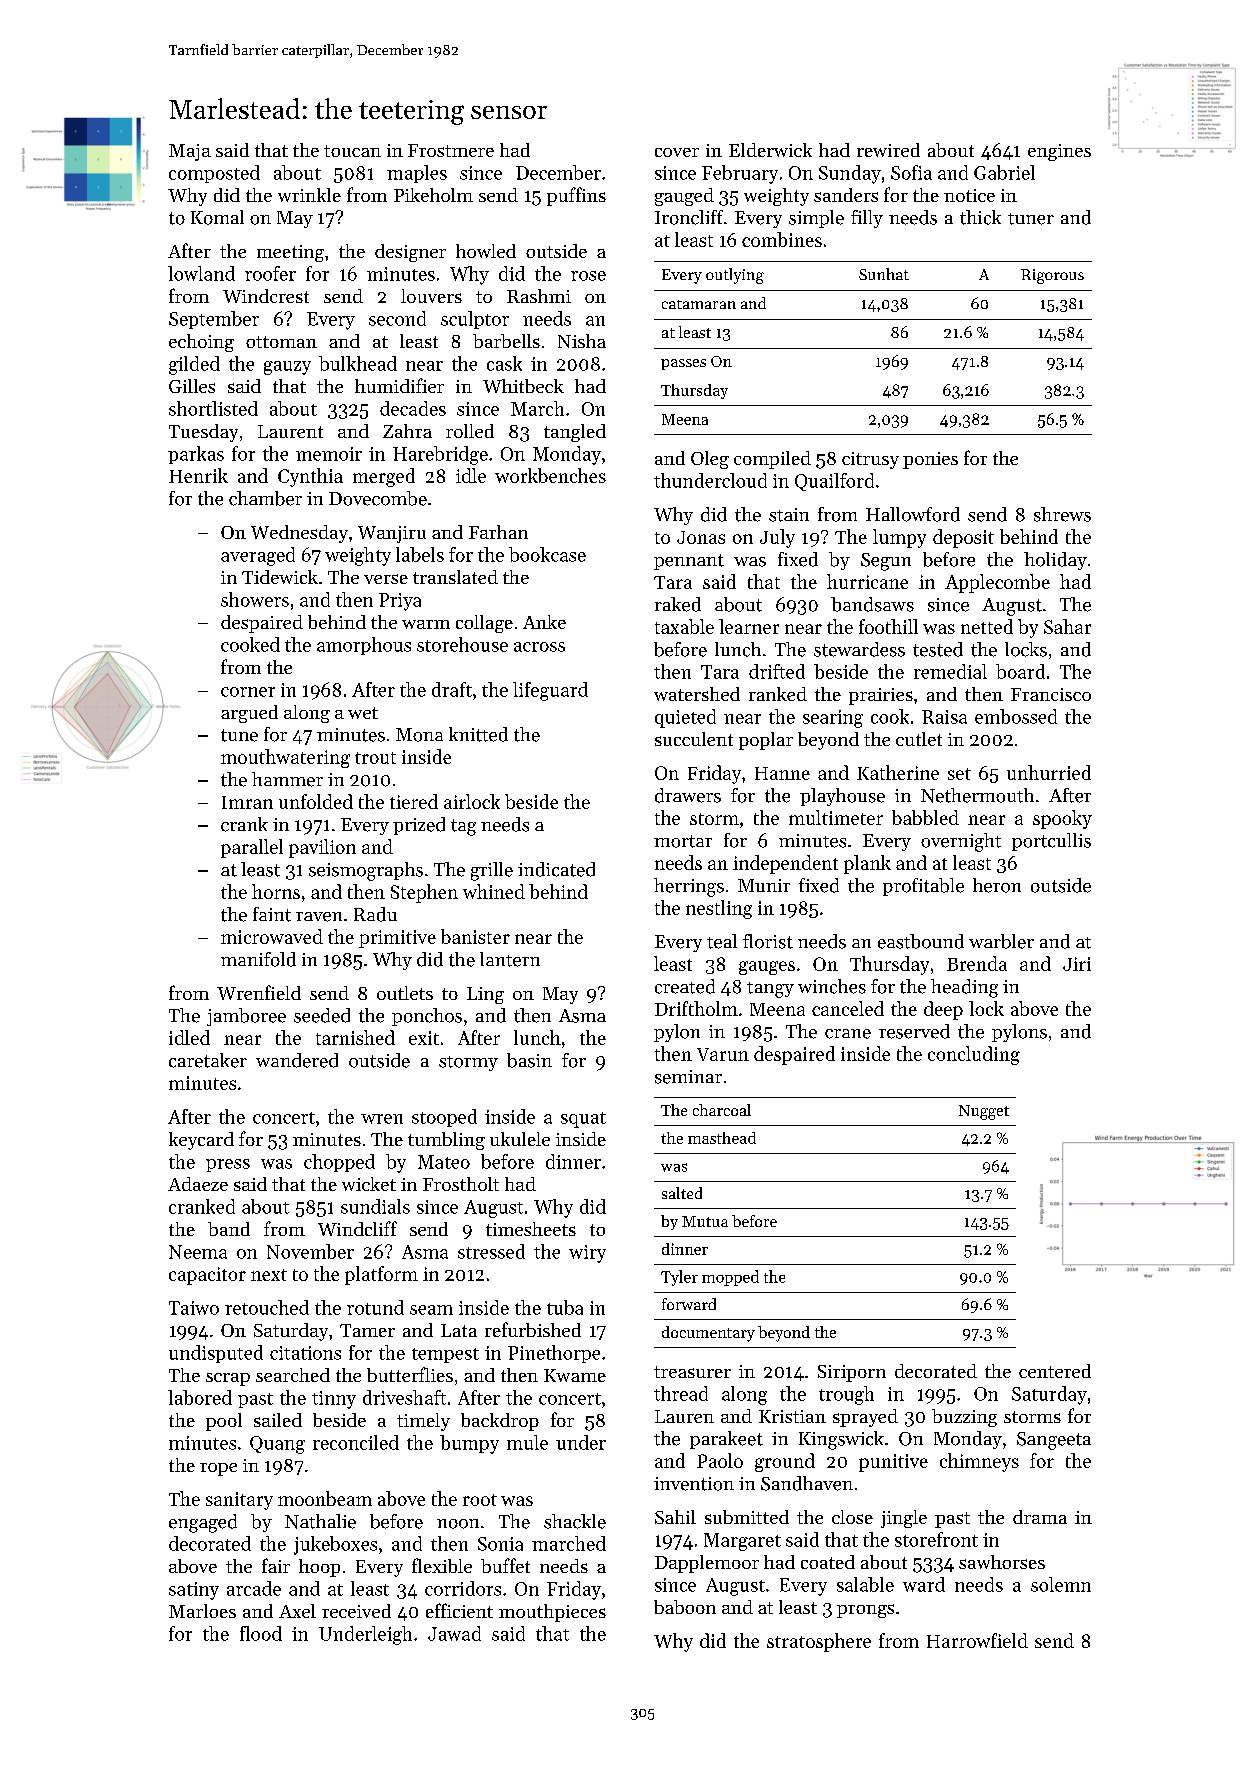 The width and height of the screenshot is (1260, 1782). I want to click on rewired, so click(888, 150).
